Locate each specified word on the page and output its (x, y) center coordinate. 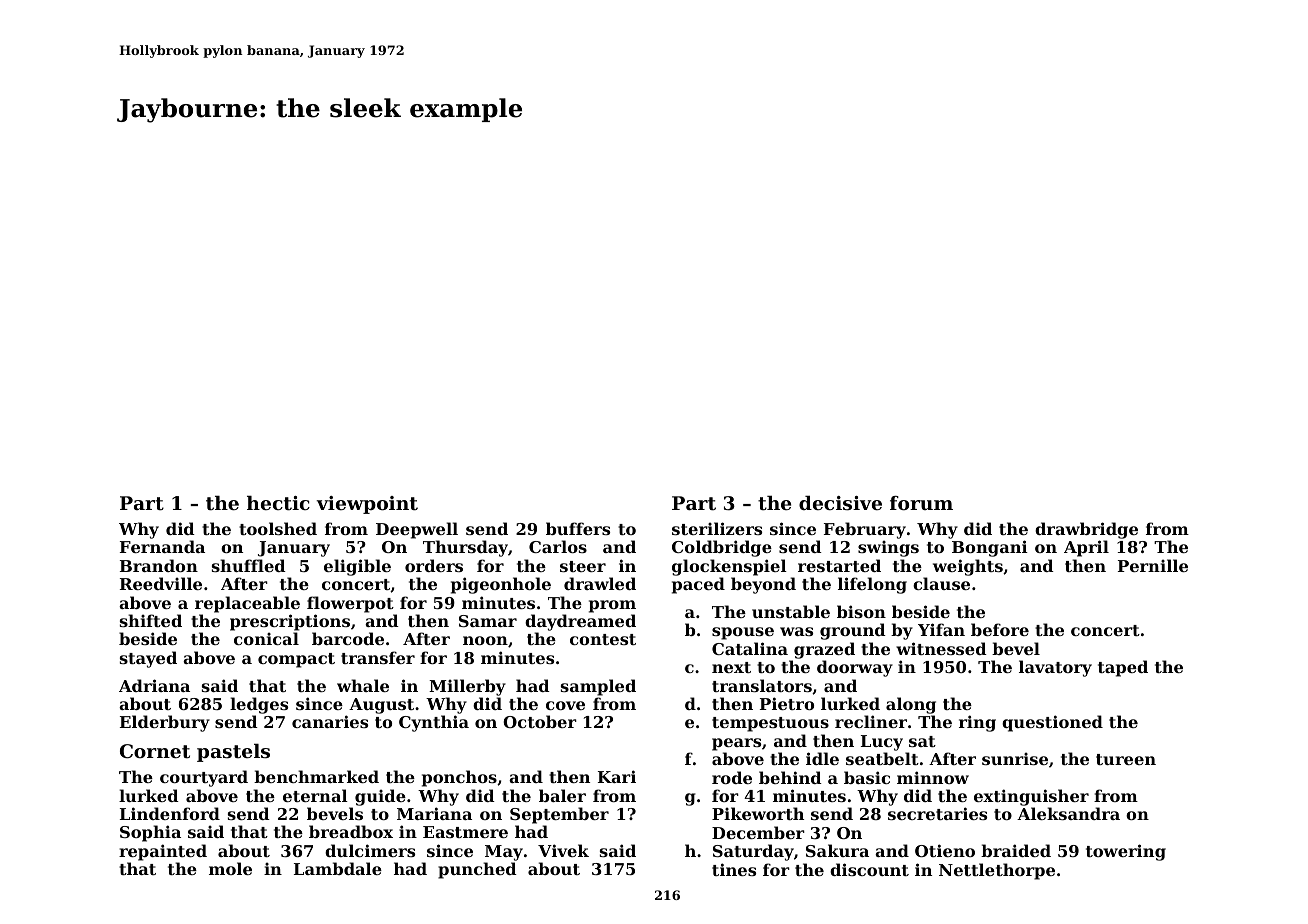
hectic (278, 503)
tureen (1126, 759)
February (865, 530)
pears (736, 744)
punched (477, 870)
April (1086, 548)
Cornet (155, 751)
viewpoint (367, 505)
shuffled (249, 565)
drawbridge (1086, 530)
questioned (1052, 723)
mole (230, 868)
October (540, 721)
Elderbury (165, 723)
